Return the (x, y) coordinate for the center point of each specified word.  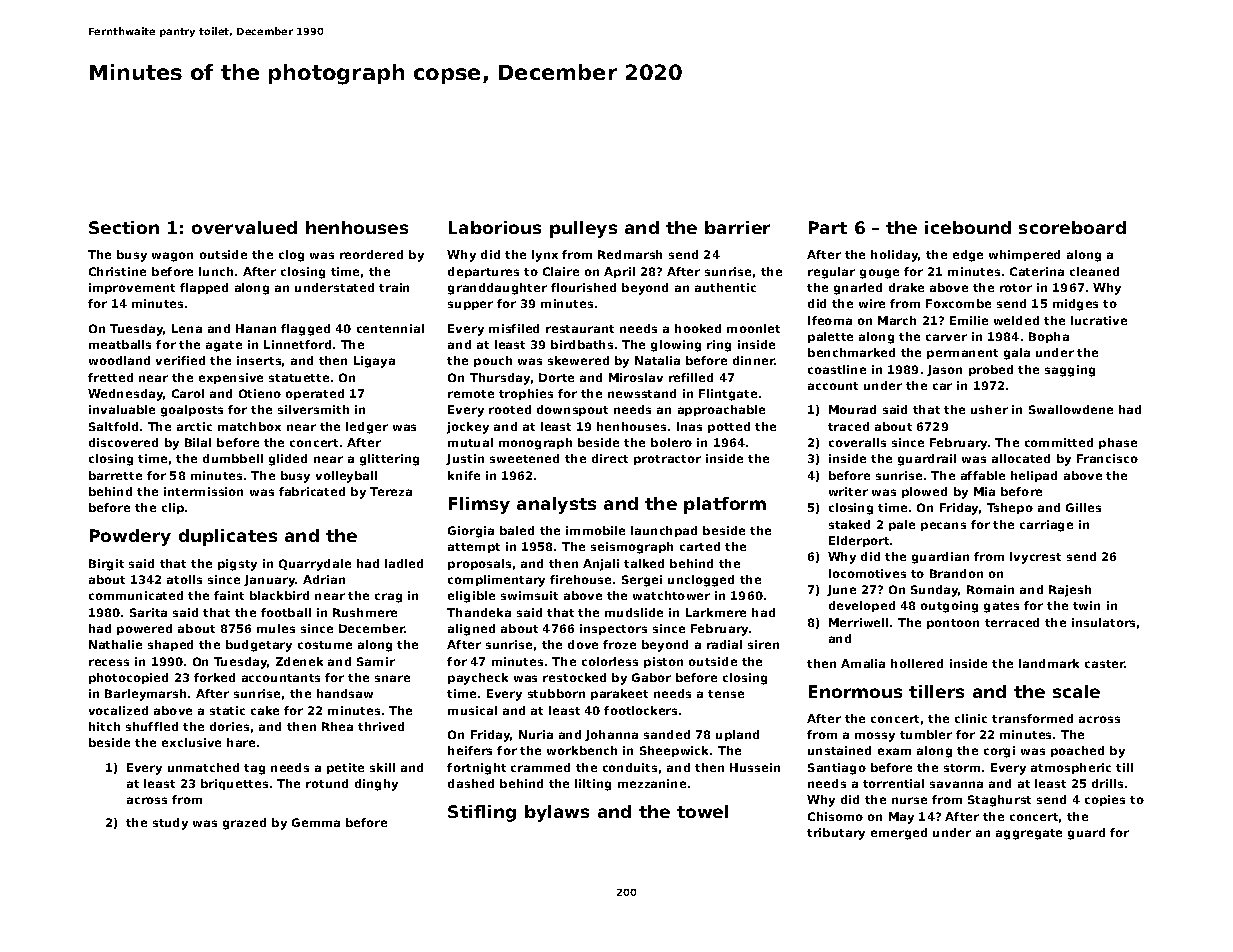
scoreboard (1072, 227)
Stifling (482, 813)
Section (124, 227)
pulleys (583, 229)
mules (276, 628)
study (170, 824)
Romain (990, 589)
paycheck (478, 679)
